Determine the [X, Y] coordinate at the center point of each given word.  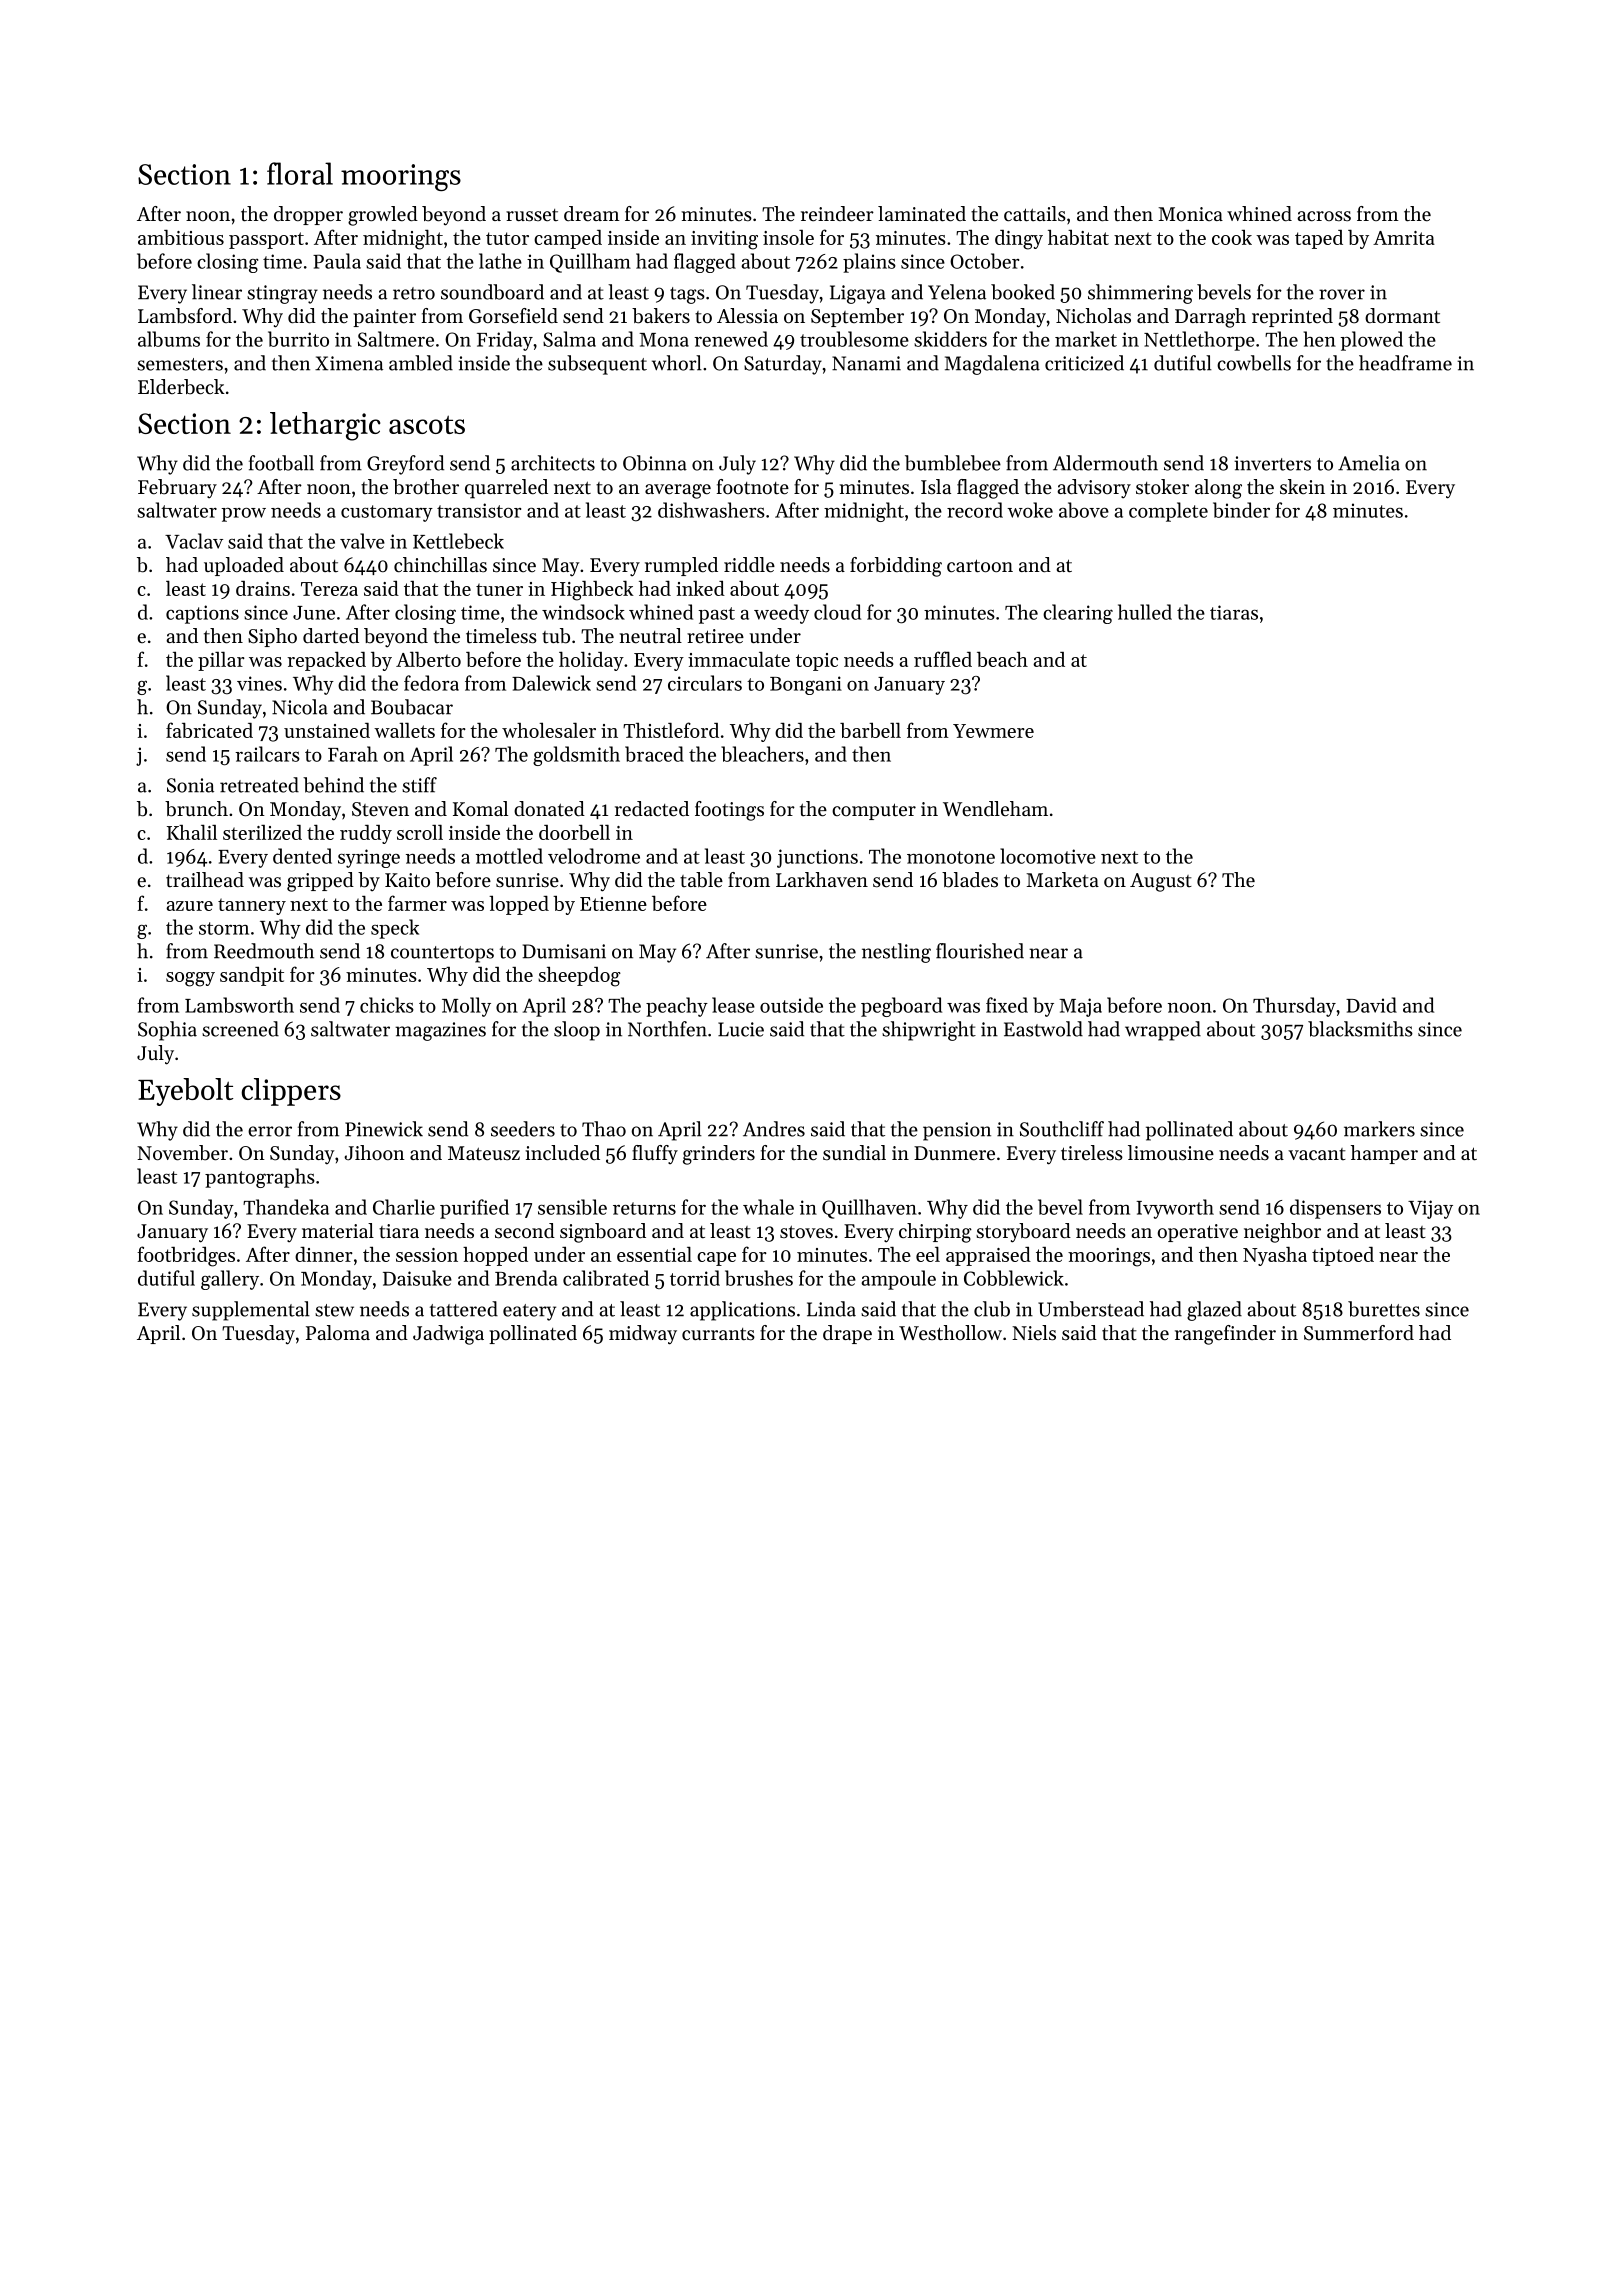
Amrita [1404, 238]
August [1161, 882]
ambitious [181, 237]
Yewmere [993, 731]
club [992, 1309]
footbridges [186, 1256]
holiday [591, 661]
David [1371, 1005]
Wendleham [995, 809]
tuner [499, 589]
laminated [922, 214]
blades [970, 880]
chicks [387, 1005]
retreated [259, 785]
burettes [1384, 1309]
